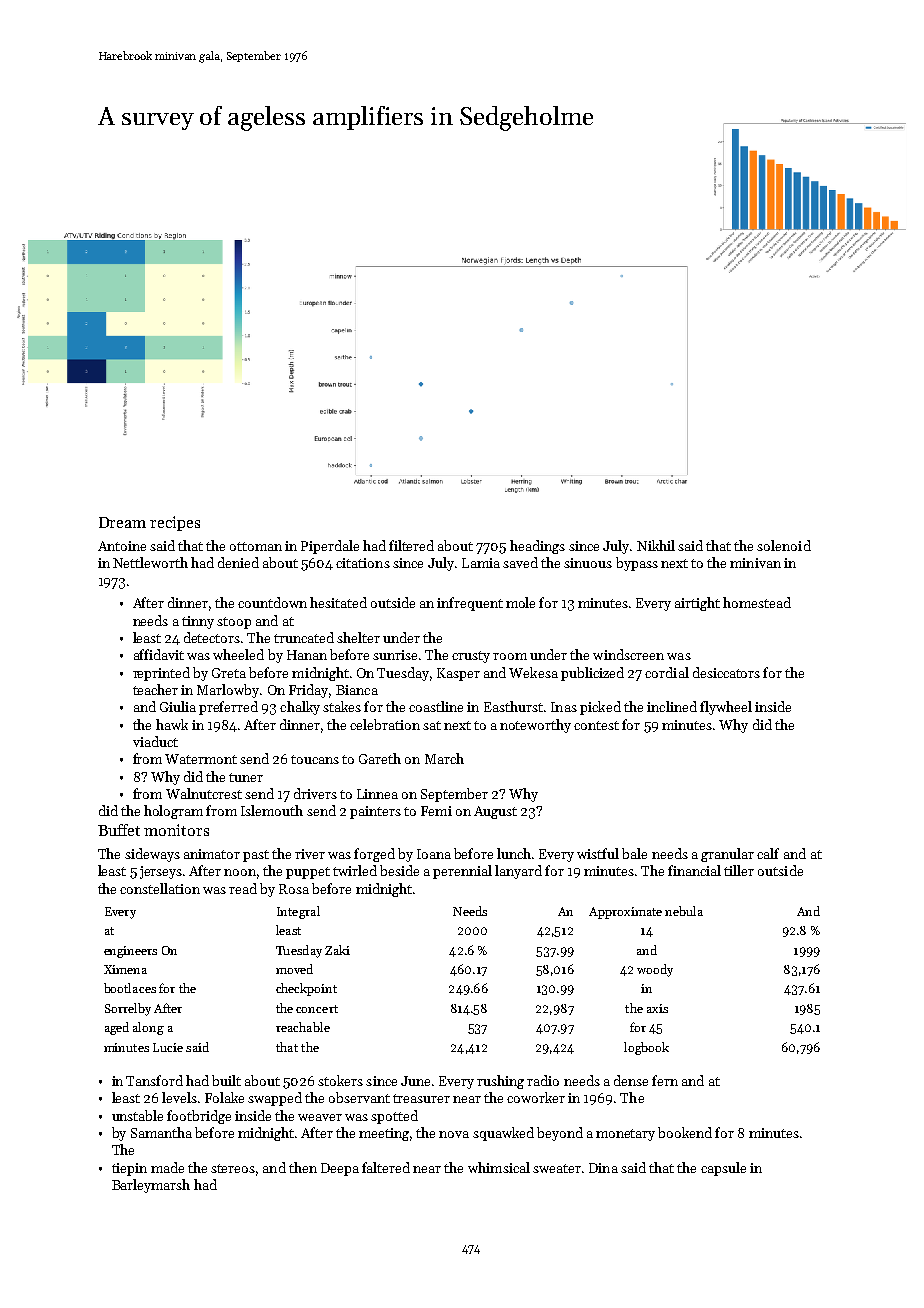 The image size is (924, 1308). I want to click on noteworthy, so click(535, 726).
